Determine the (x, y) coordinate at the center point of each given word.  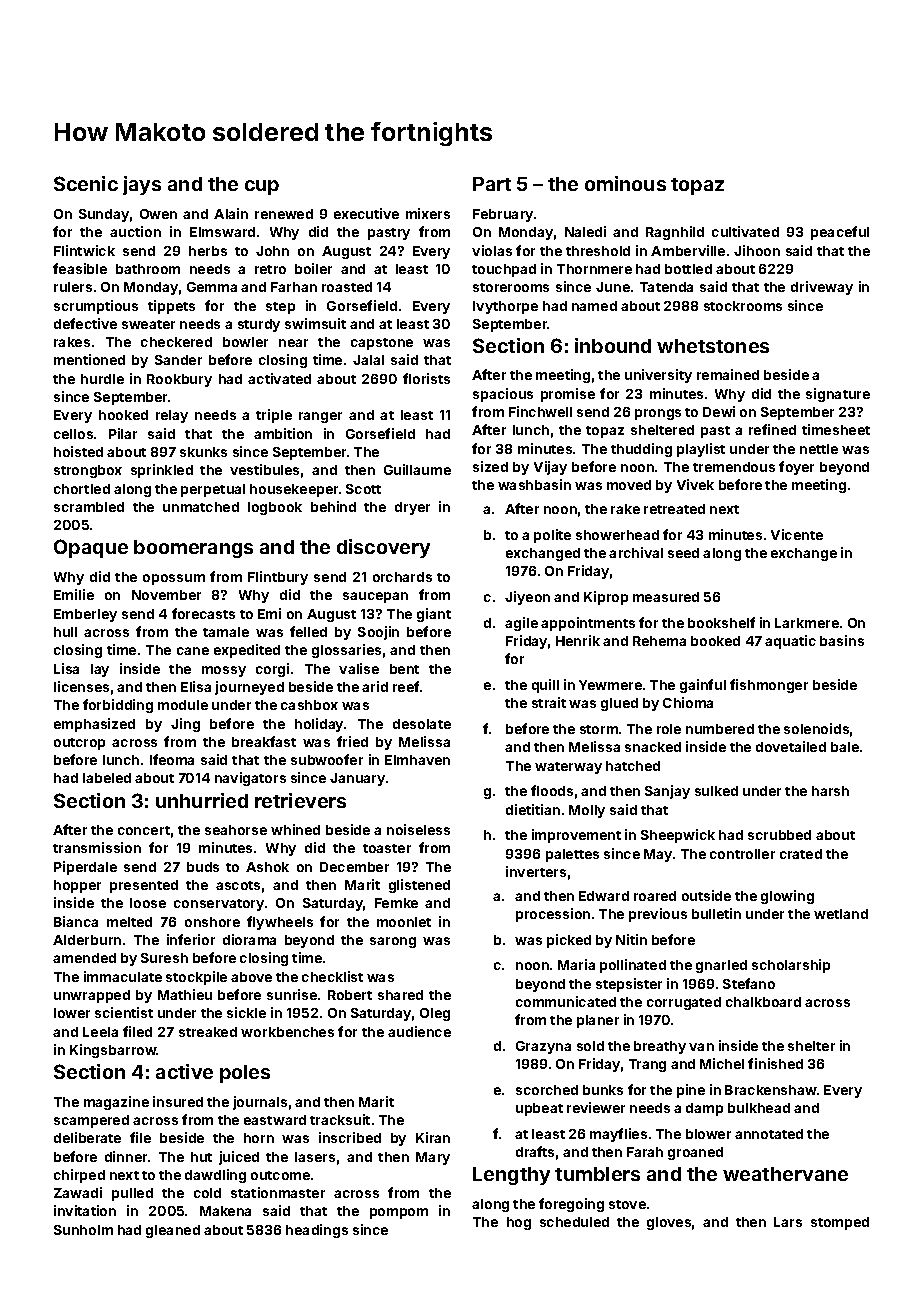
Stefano (749, 983)
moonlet (404, 922)
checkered (176, 342)
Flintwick (84, 250)
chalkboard (763, 1002)
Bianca (76, 921)
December (354, 867)
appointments (588, 624)
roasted (347, 287)
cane (193, 651)
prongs (658, 414)
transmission (97, 847)
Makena (225, 1211)
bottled (688, 269)
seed (683, 553)
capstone (382, 344)
